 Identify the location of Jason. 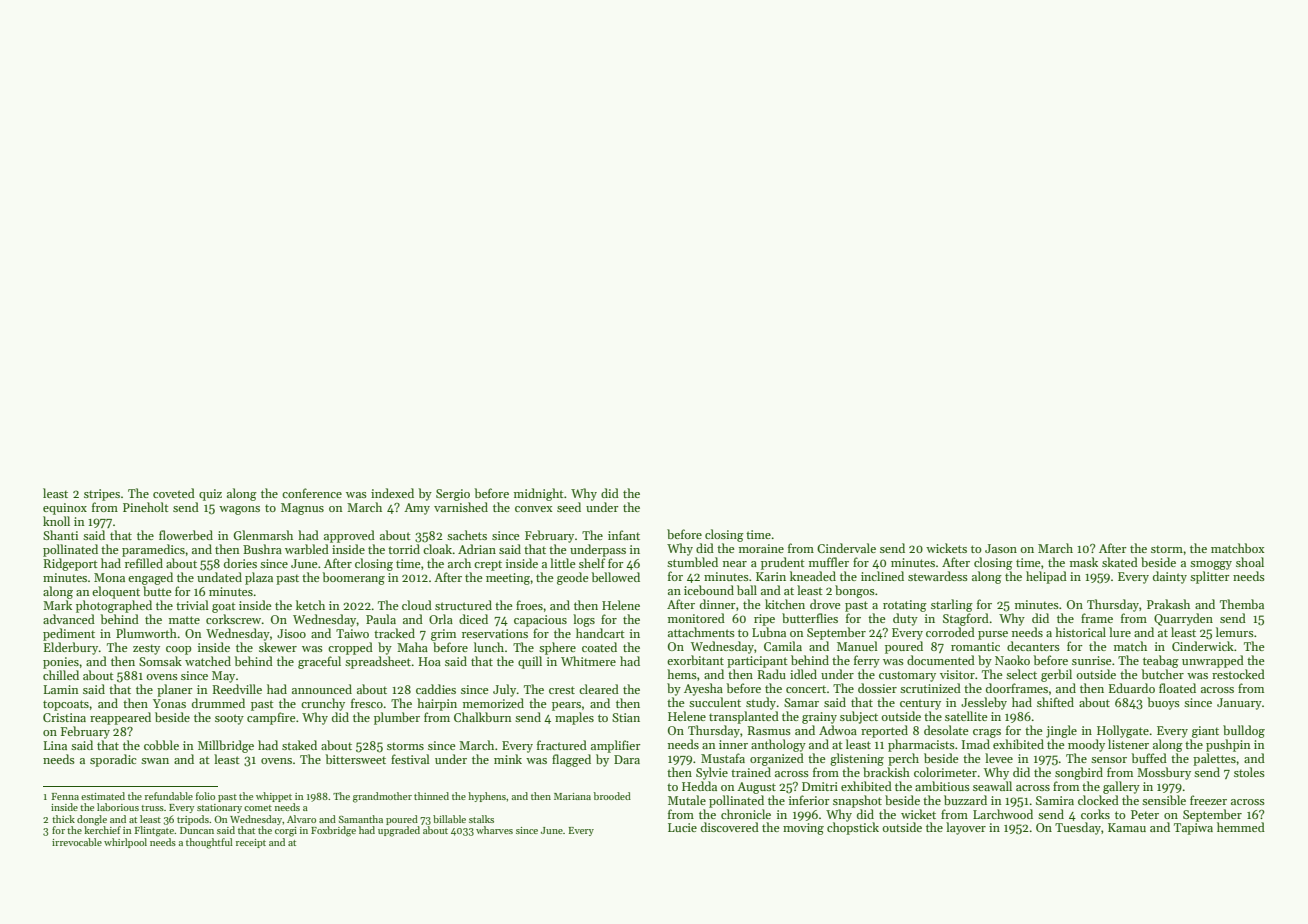
(1001, 548).
